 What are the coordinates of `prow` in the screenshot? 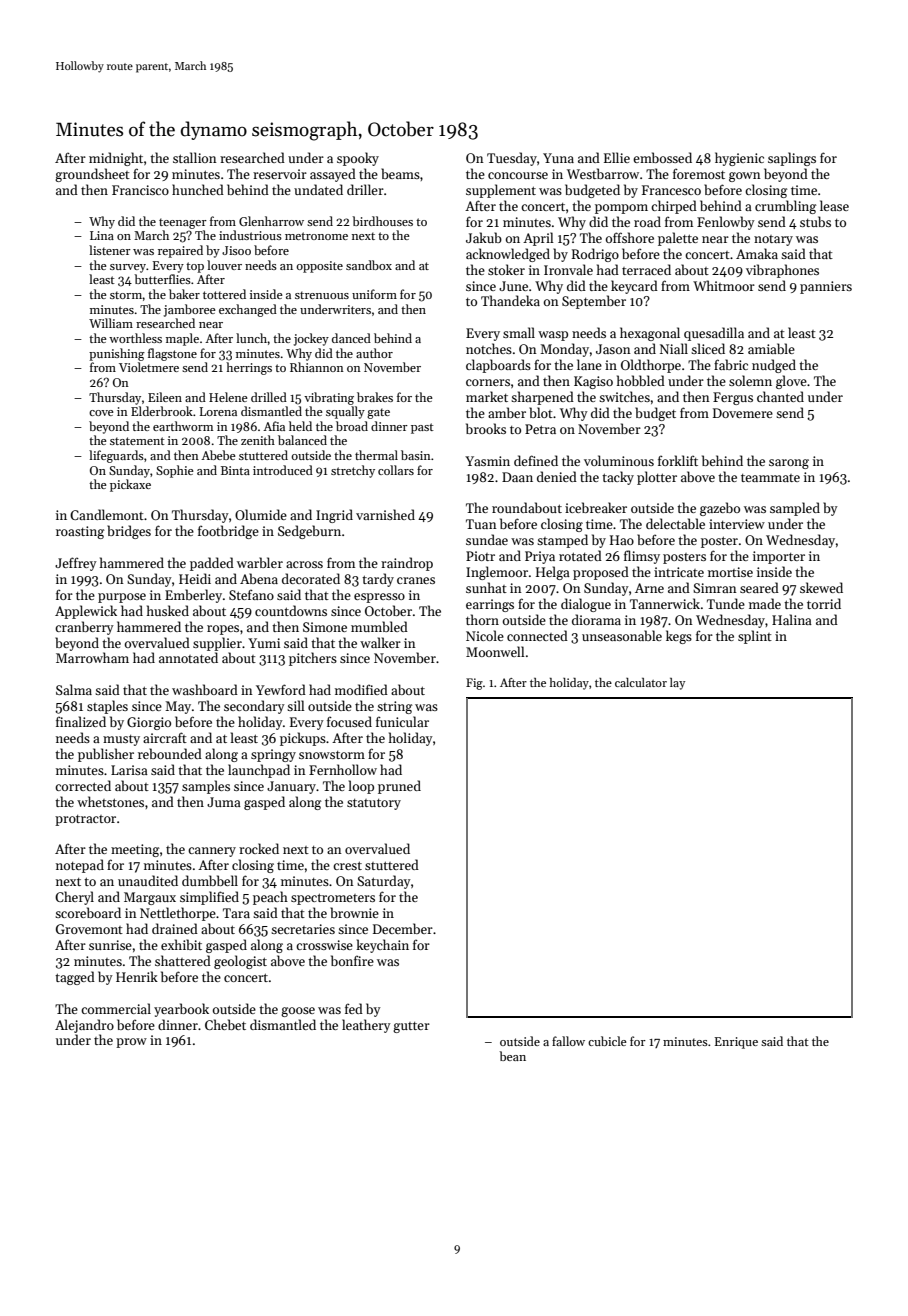 It's located at (131, 1043).
